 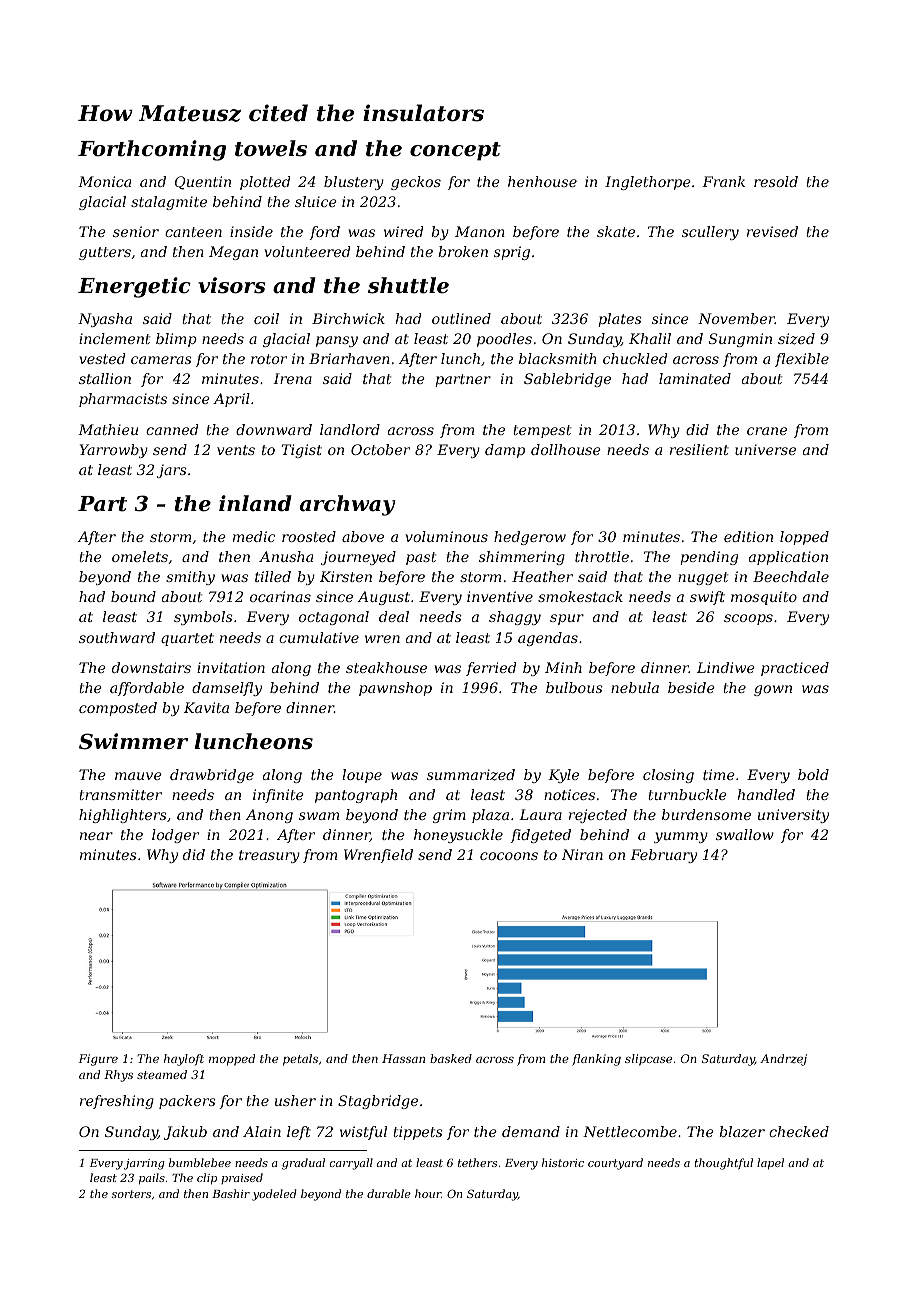 I want to click on Forthcoming, so click(x=152, y=150).
